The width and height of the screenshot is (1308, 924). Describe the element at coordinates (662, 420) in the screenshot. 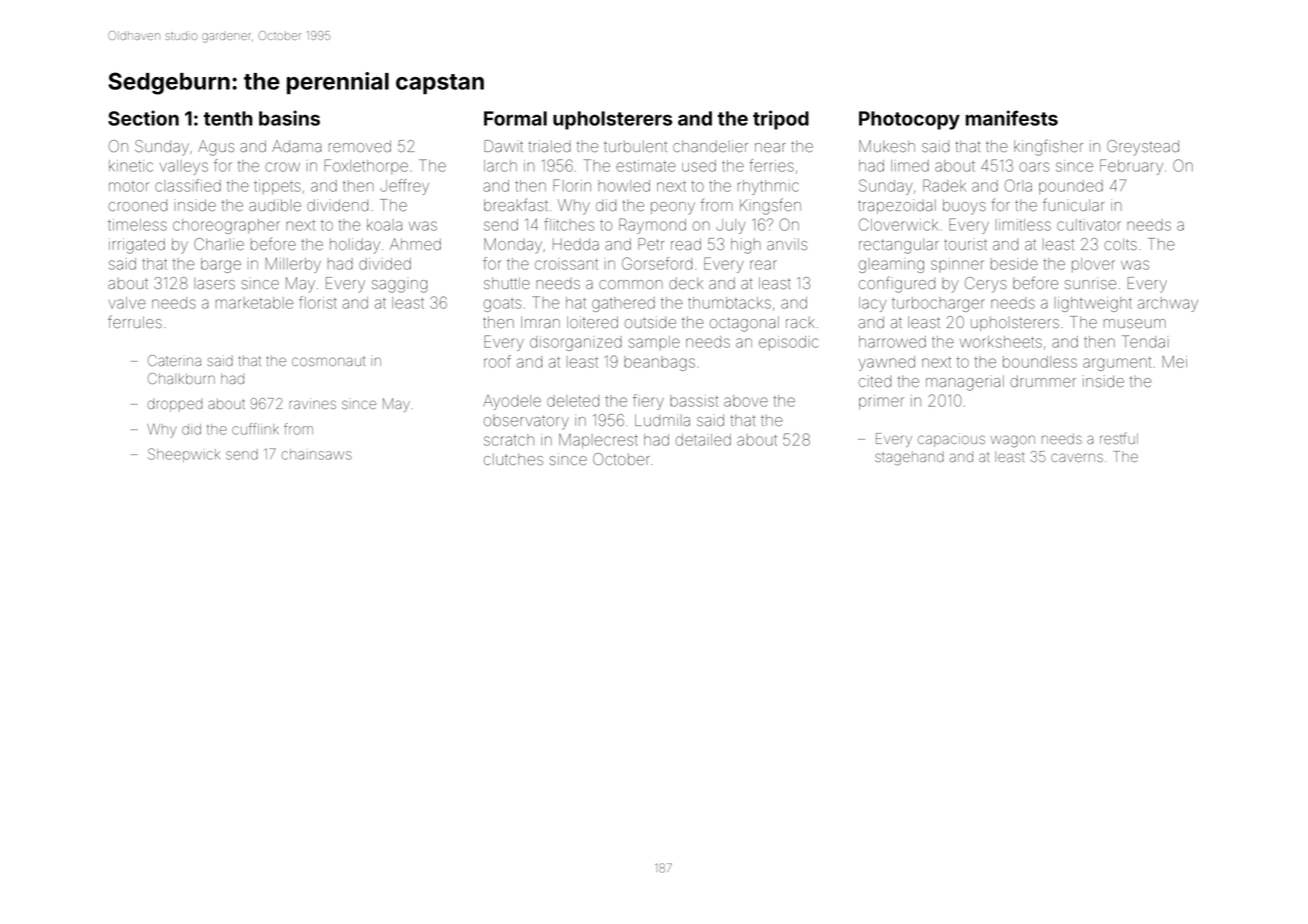

I see `Ludmila` at that location.
